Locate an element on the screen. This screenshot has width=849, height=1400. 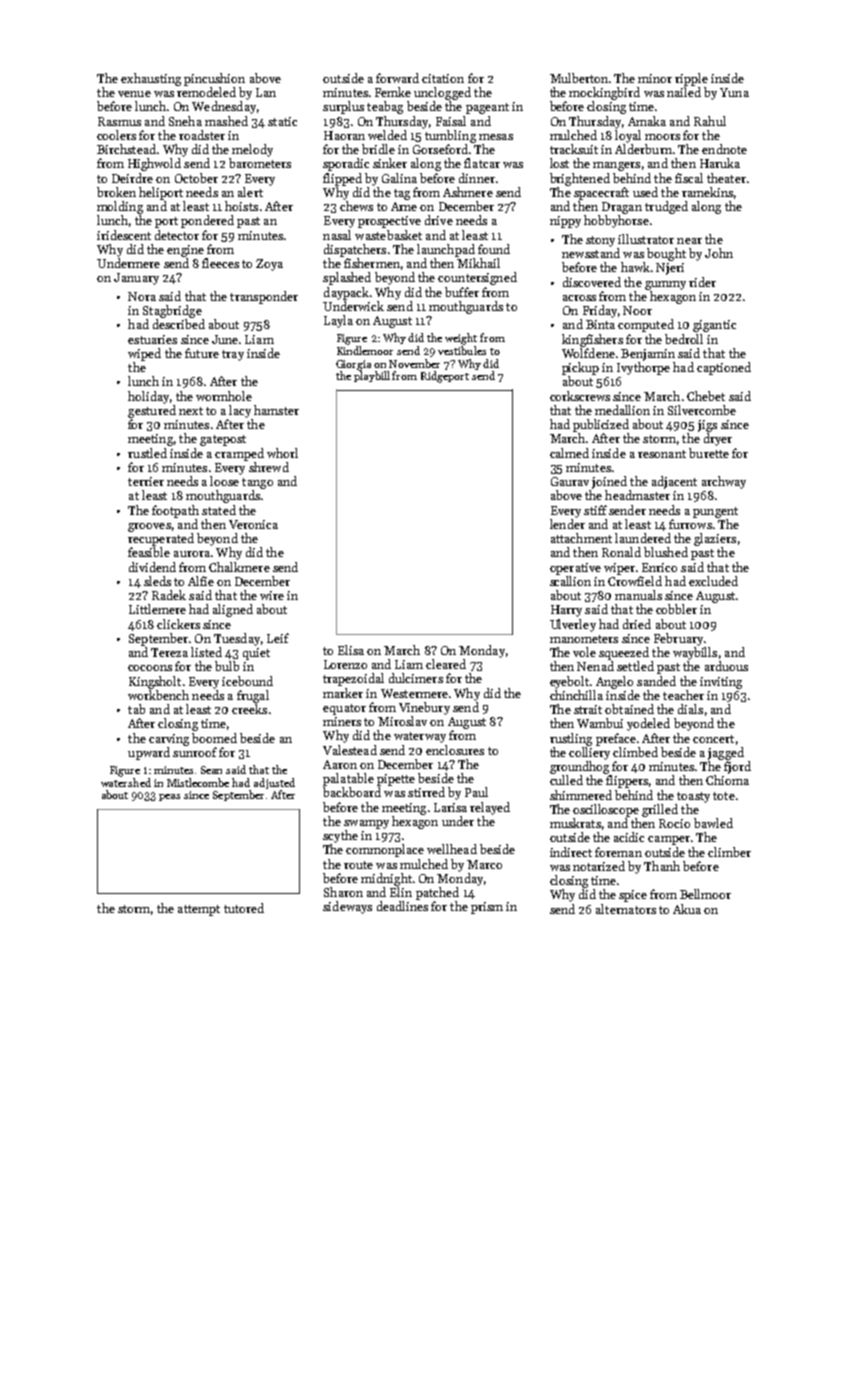
drive is located at coordinates (439, 220).
